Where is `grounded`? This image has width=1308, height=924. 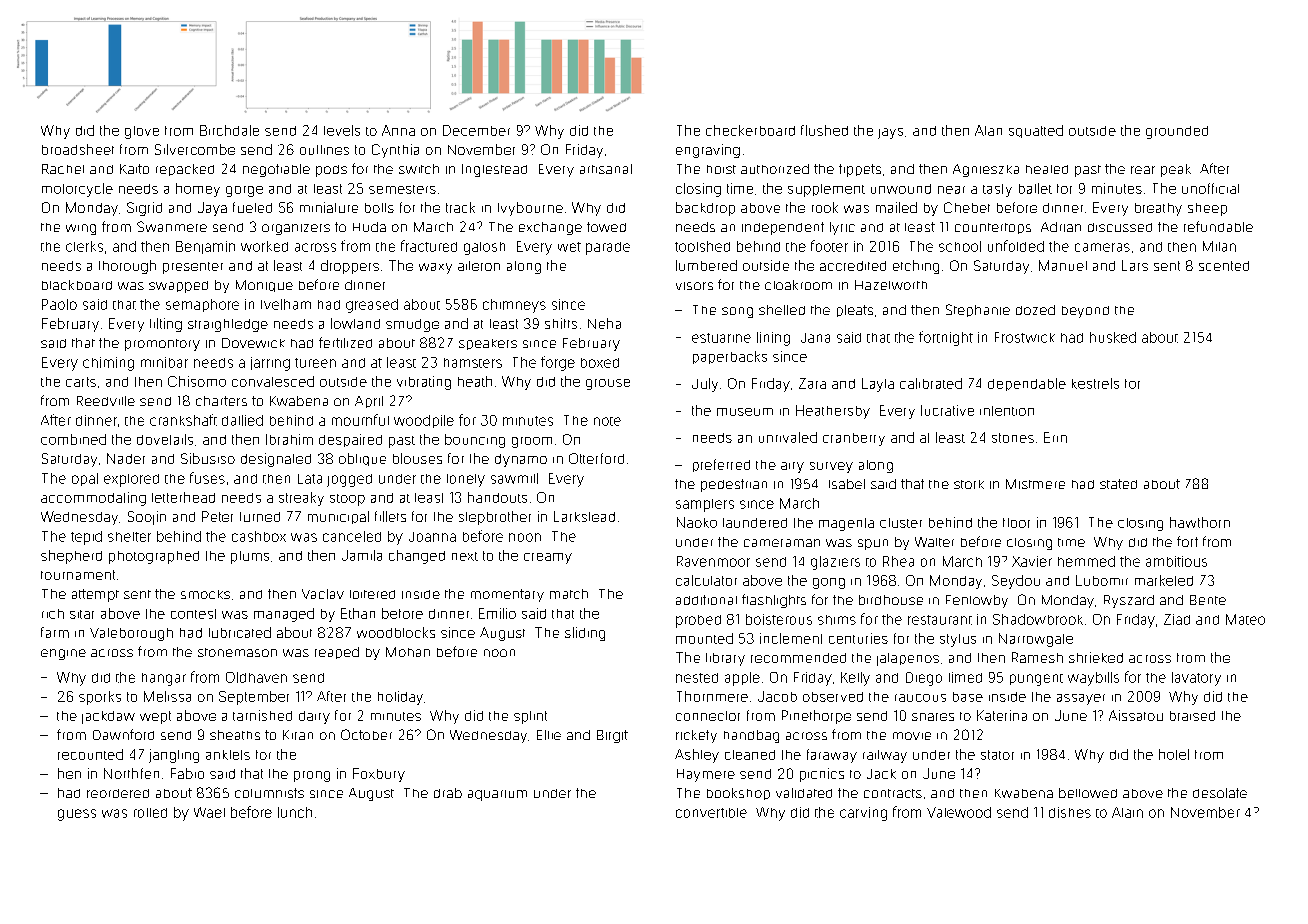 grounded is located at coordinates (1177, 132).
